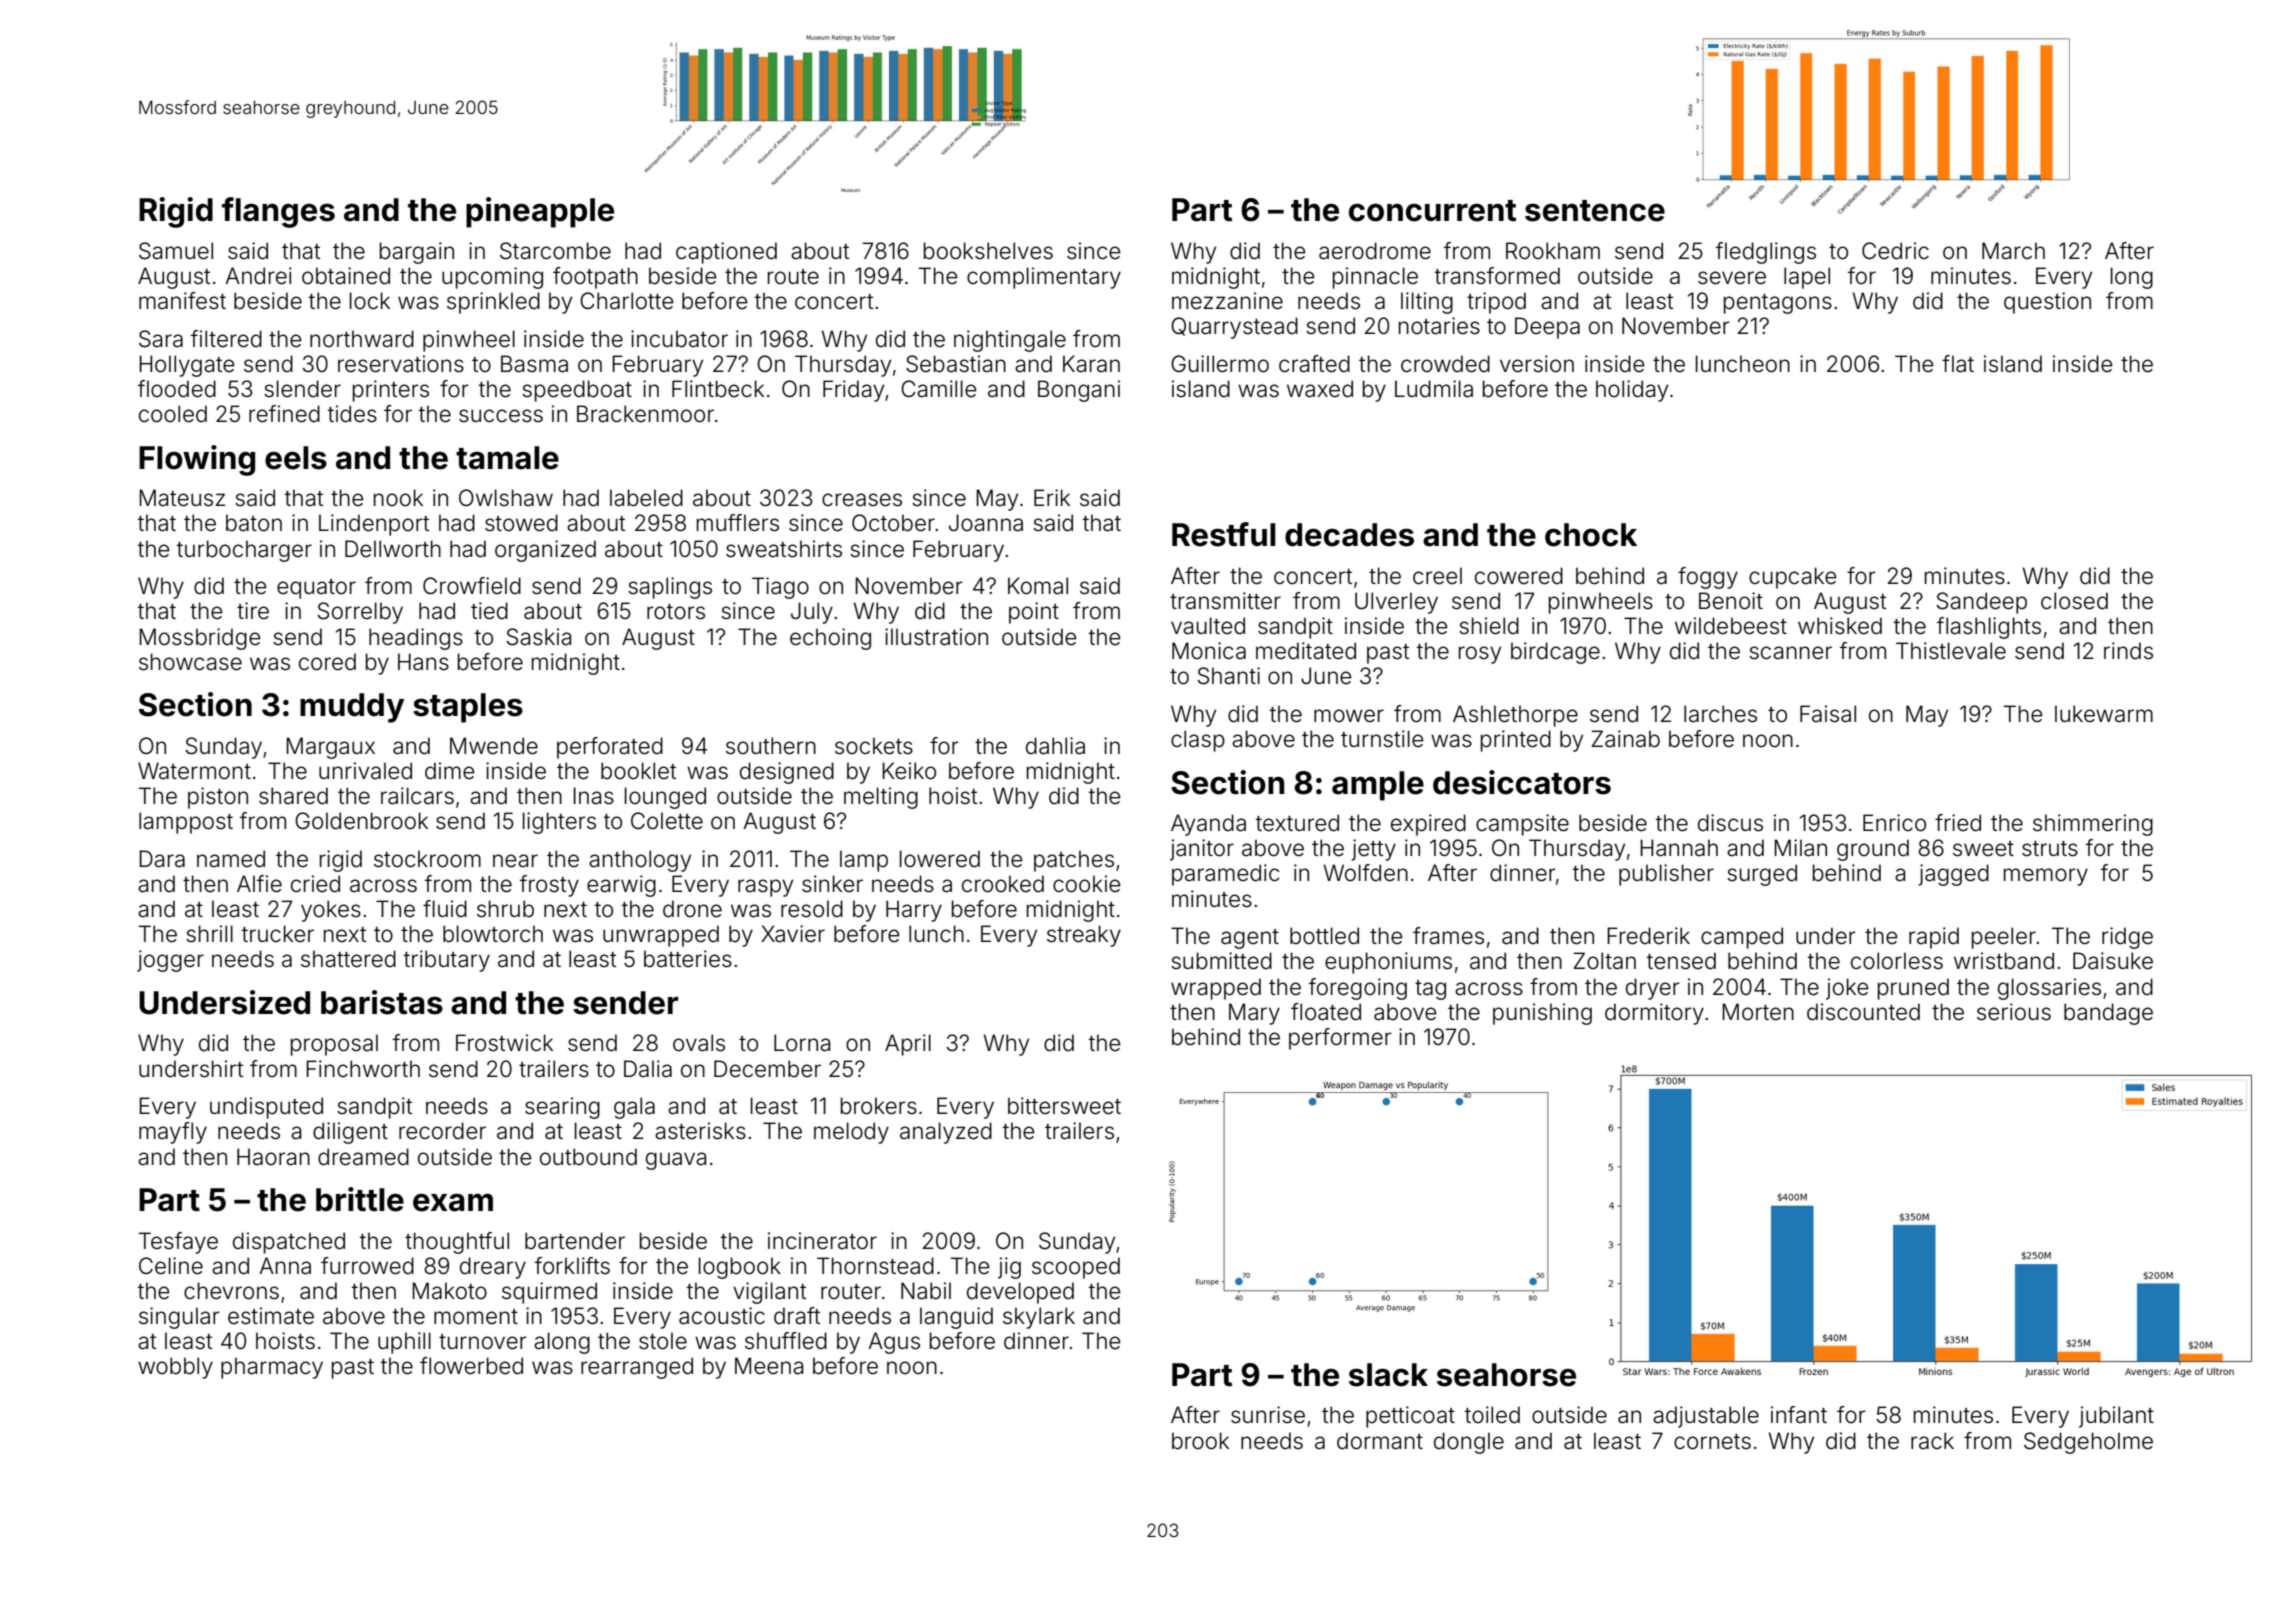 The width and height of the screenshot is (2292, 1620). What do you see at coordinates (1595, 211) in the screenshot?
I see `sentence` at bounding box center [1595, 211].
